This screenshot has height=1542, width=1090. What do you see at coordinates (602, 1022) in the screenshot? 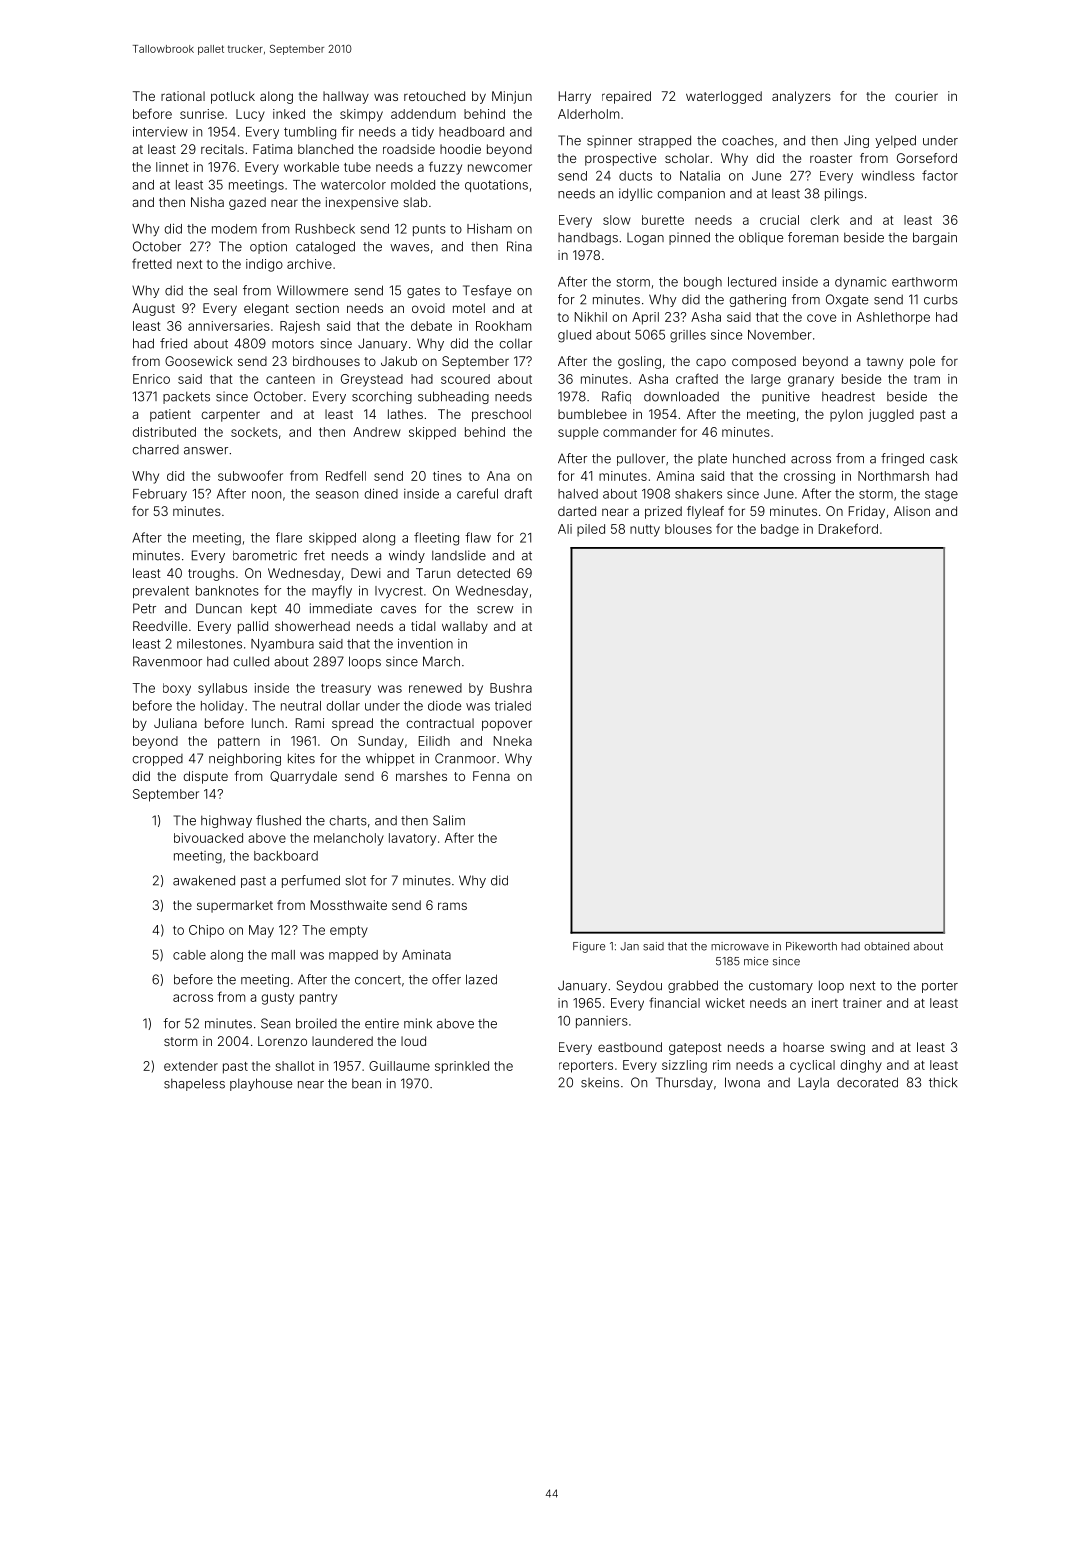
I see `panniers` at bounding box center [602, 1022].
